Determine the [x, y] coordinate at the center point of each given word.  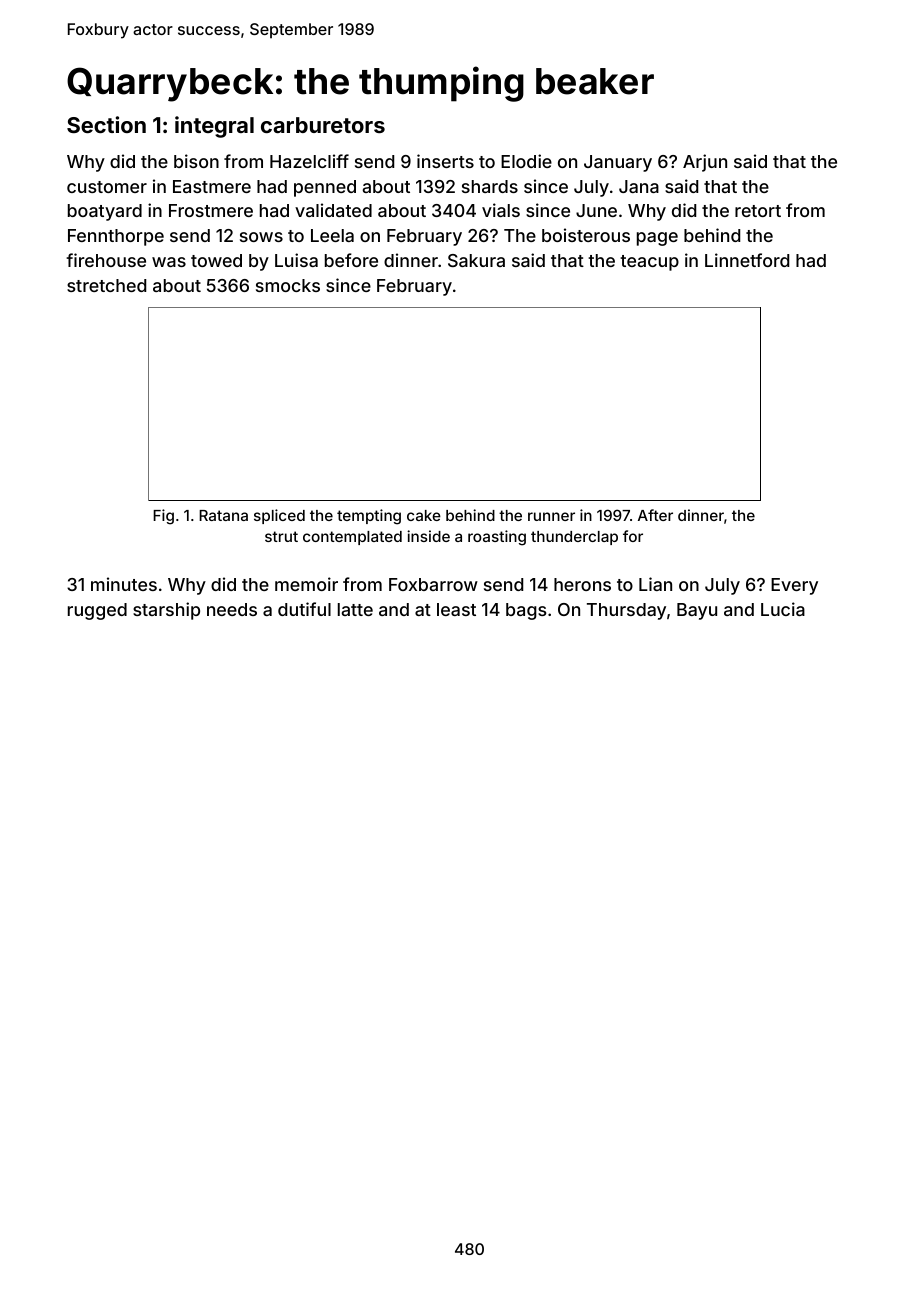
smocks [288, 285]
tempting [369, 517]
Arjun [705, 163]
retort [758, 211]
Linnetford [747, 260]
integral [214, 127]
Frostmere [211, 210]
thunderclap [574, 538]
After [655, 515]
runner [551, 516]
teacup [649, 263]
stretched [106, 285]
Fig [163, 517]
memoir [306, 584]
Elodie [526, 161]
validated [333, 210]
